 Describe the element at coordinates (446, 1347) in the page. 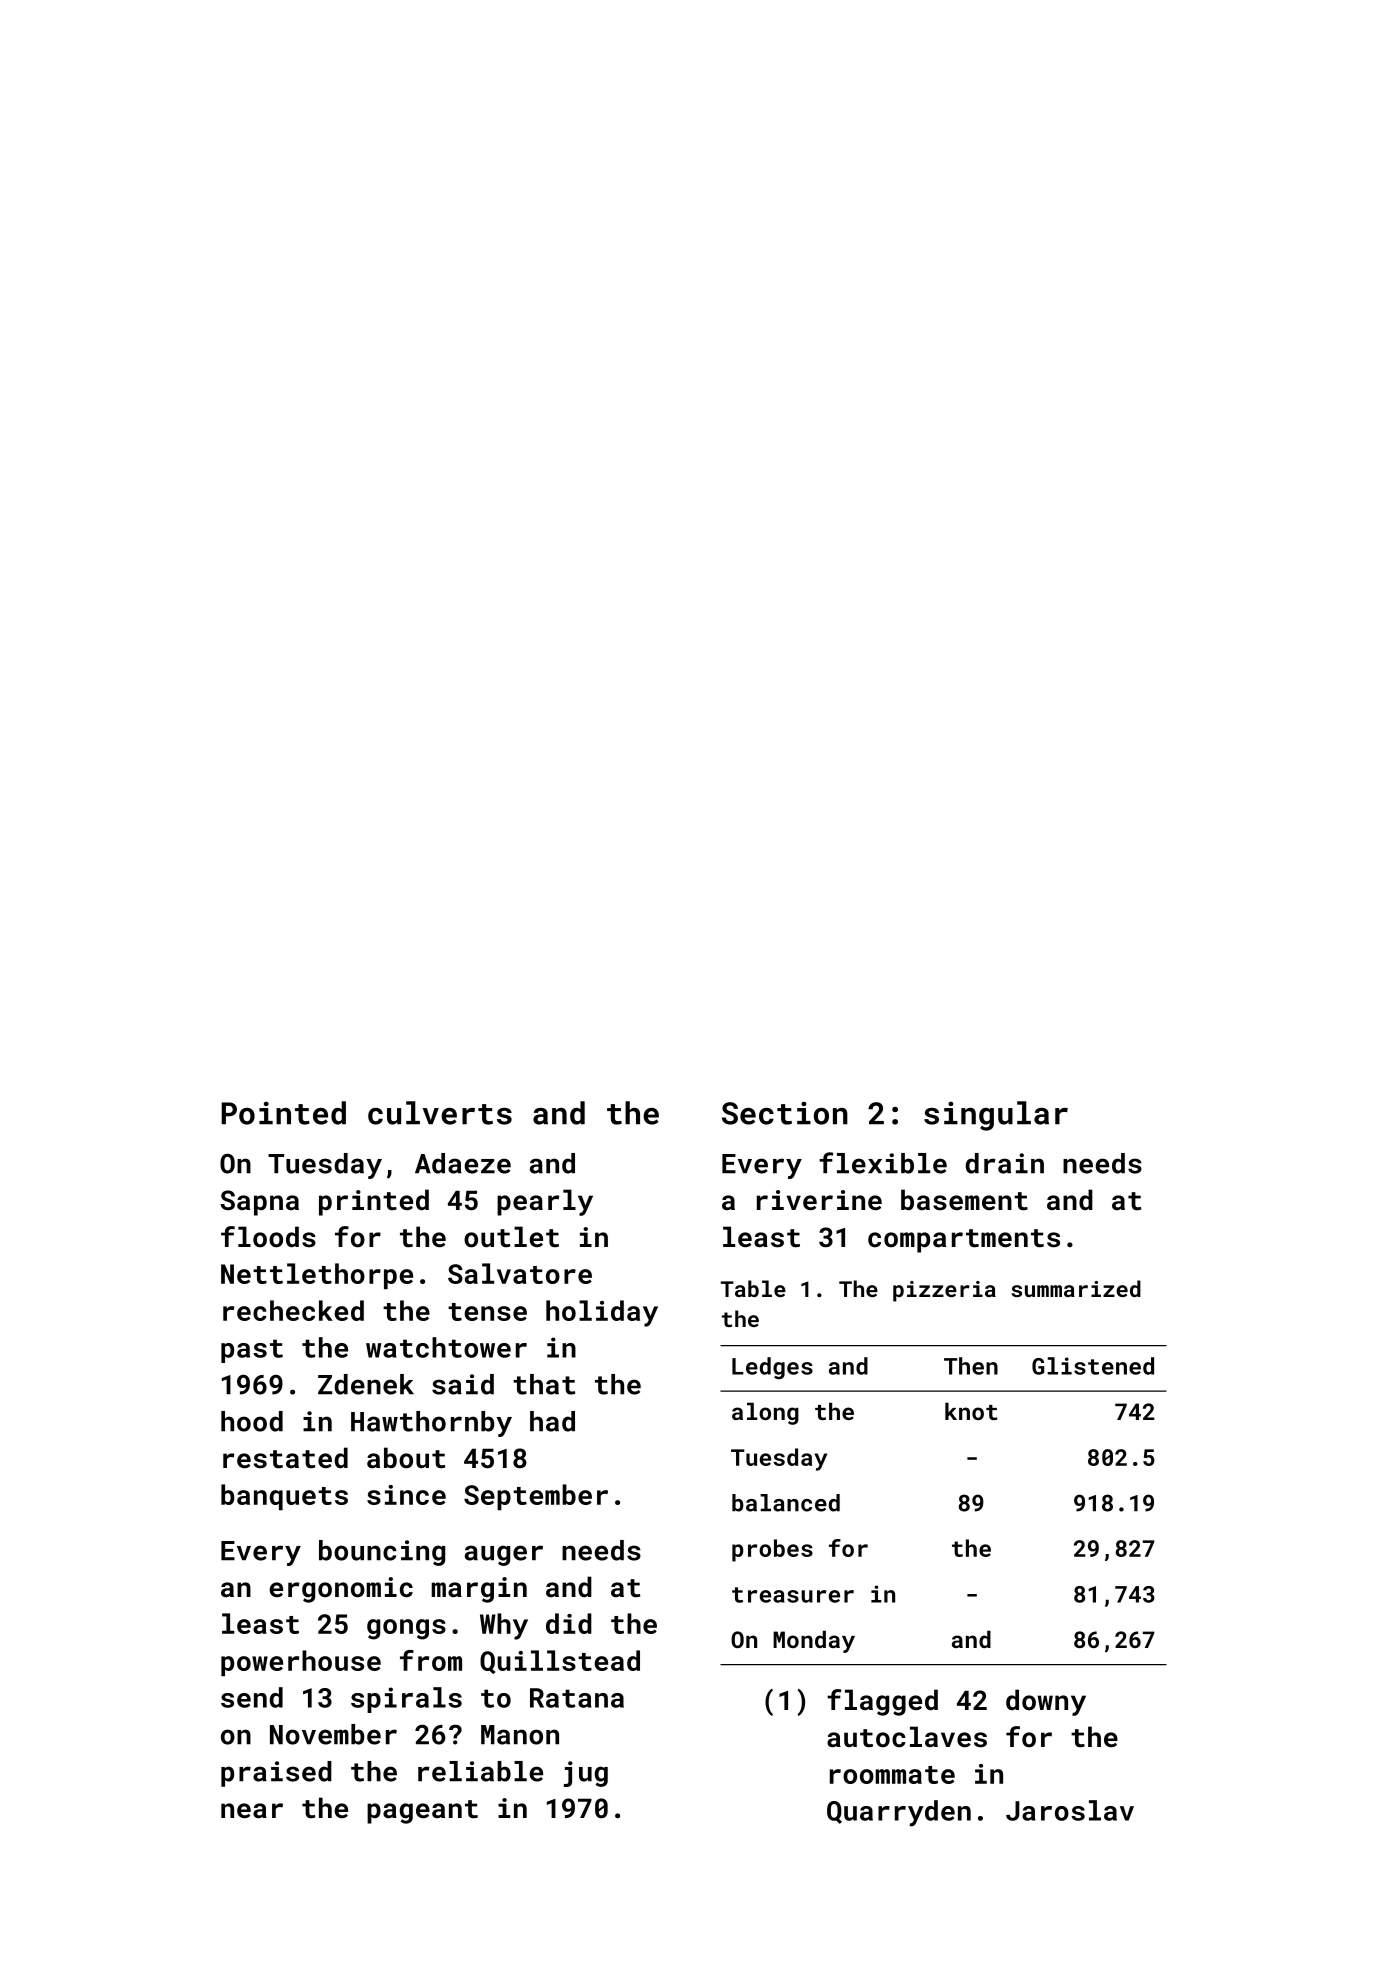

I see `watchtower` at that location.
